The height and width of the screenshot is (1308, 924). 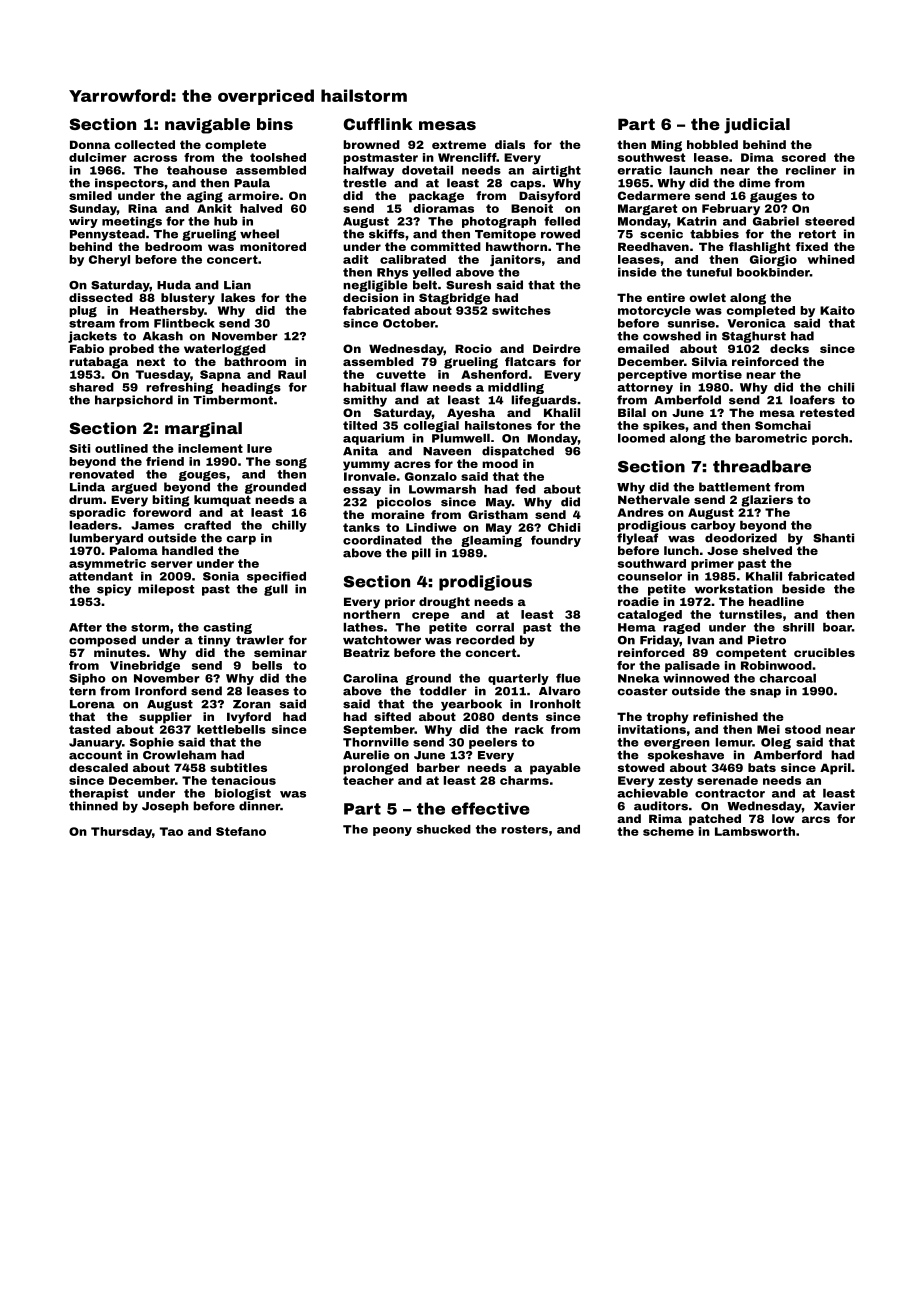 I want to click on tenacious, so click(x=243, y=780).
